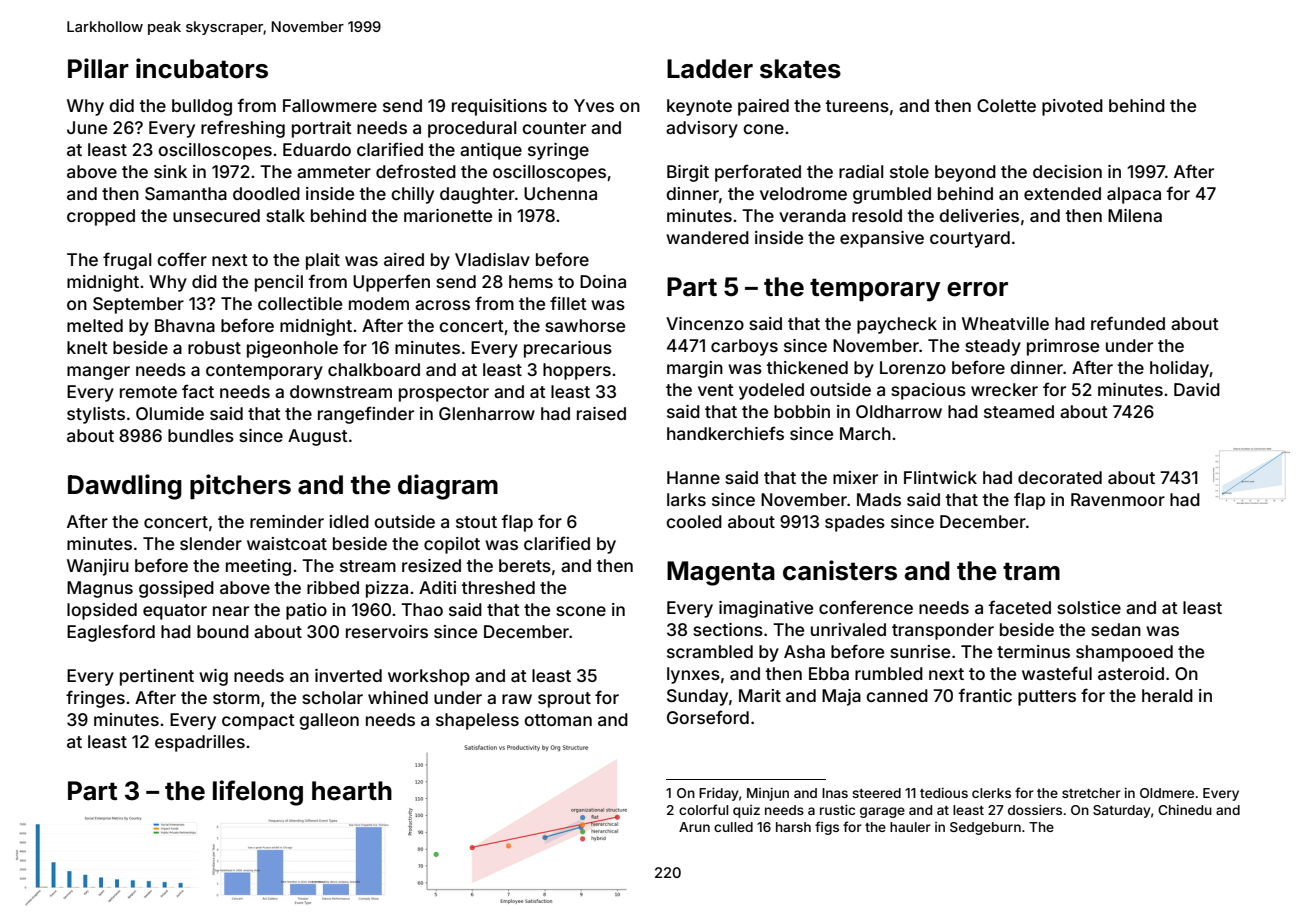 This screenshot has width=1308, height=924. What do you see at coordinates (1072, 107) in the screenshot?
I see `pivoted` at bounding box center [1072, 107].
